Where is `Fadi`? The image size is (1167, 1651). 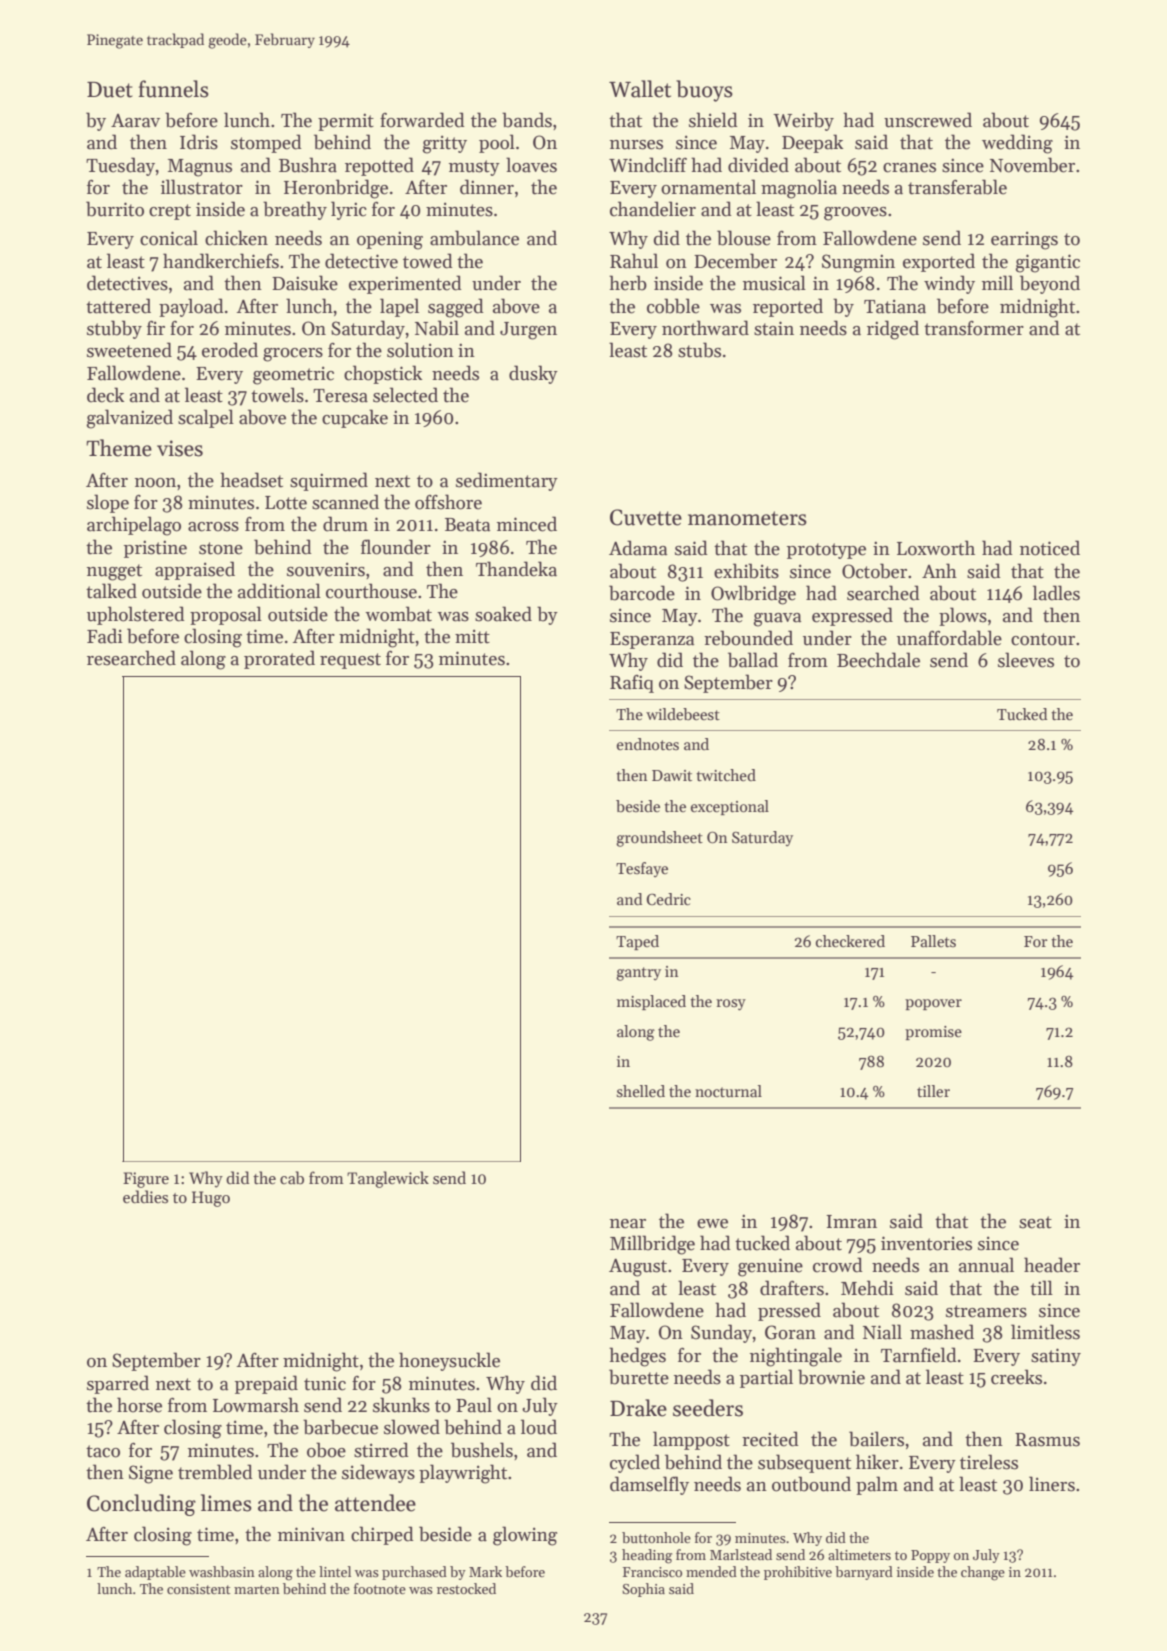 Fadi is located at coordinates (105, 636).
